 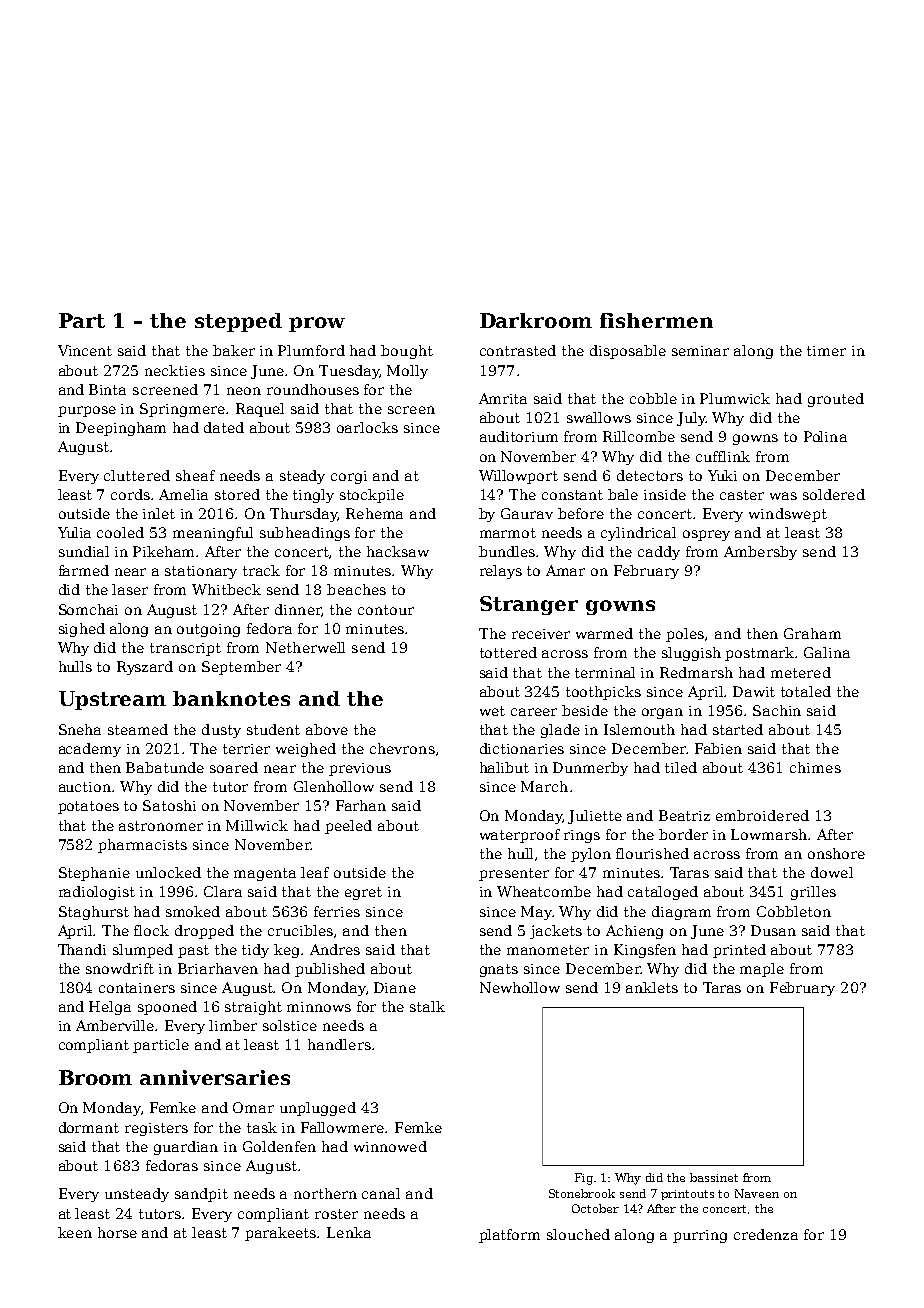 What do you see at coordinates (722, 475) in the page?
I see `Yuki` at bounding box center [722, 475].
